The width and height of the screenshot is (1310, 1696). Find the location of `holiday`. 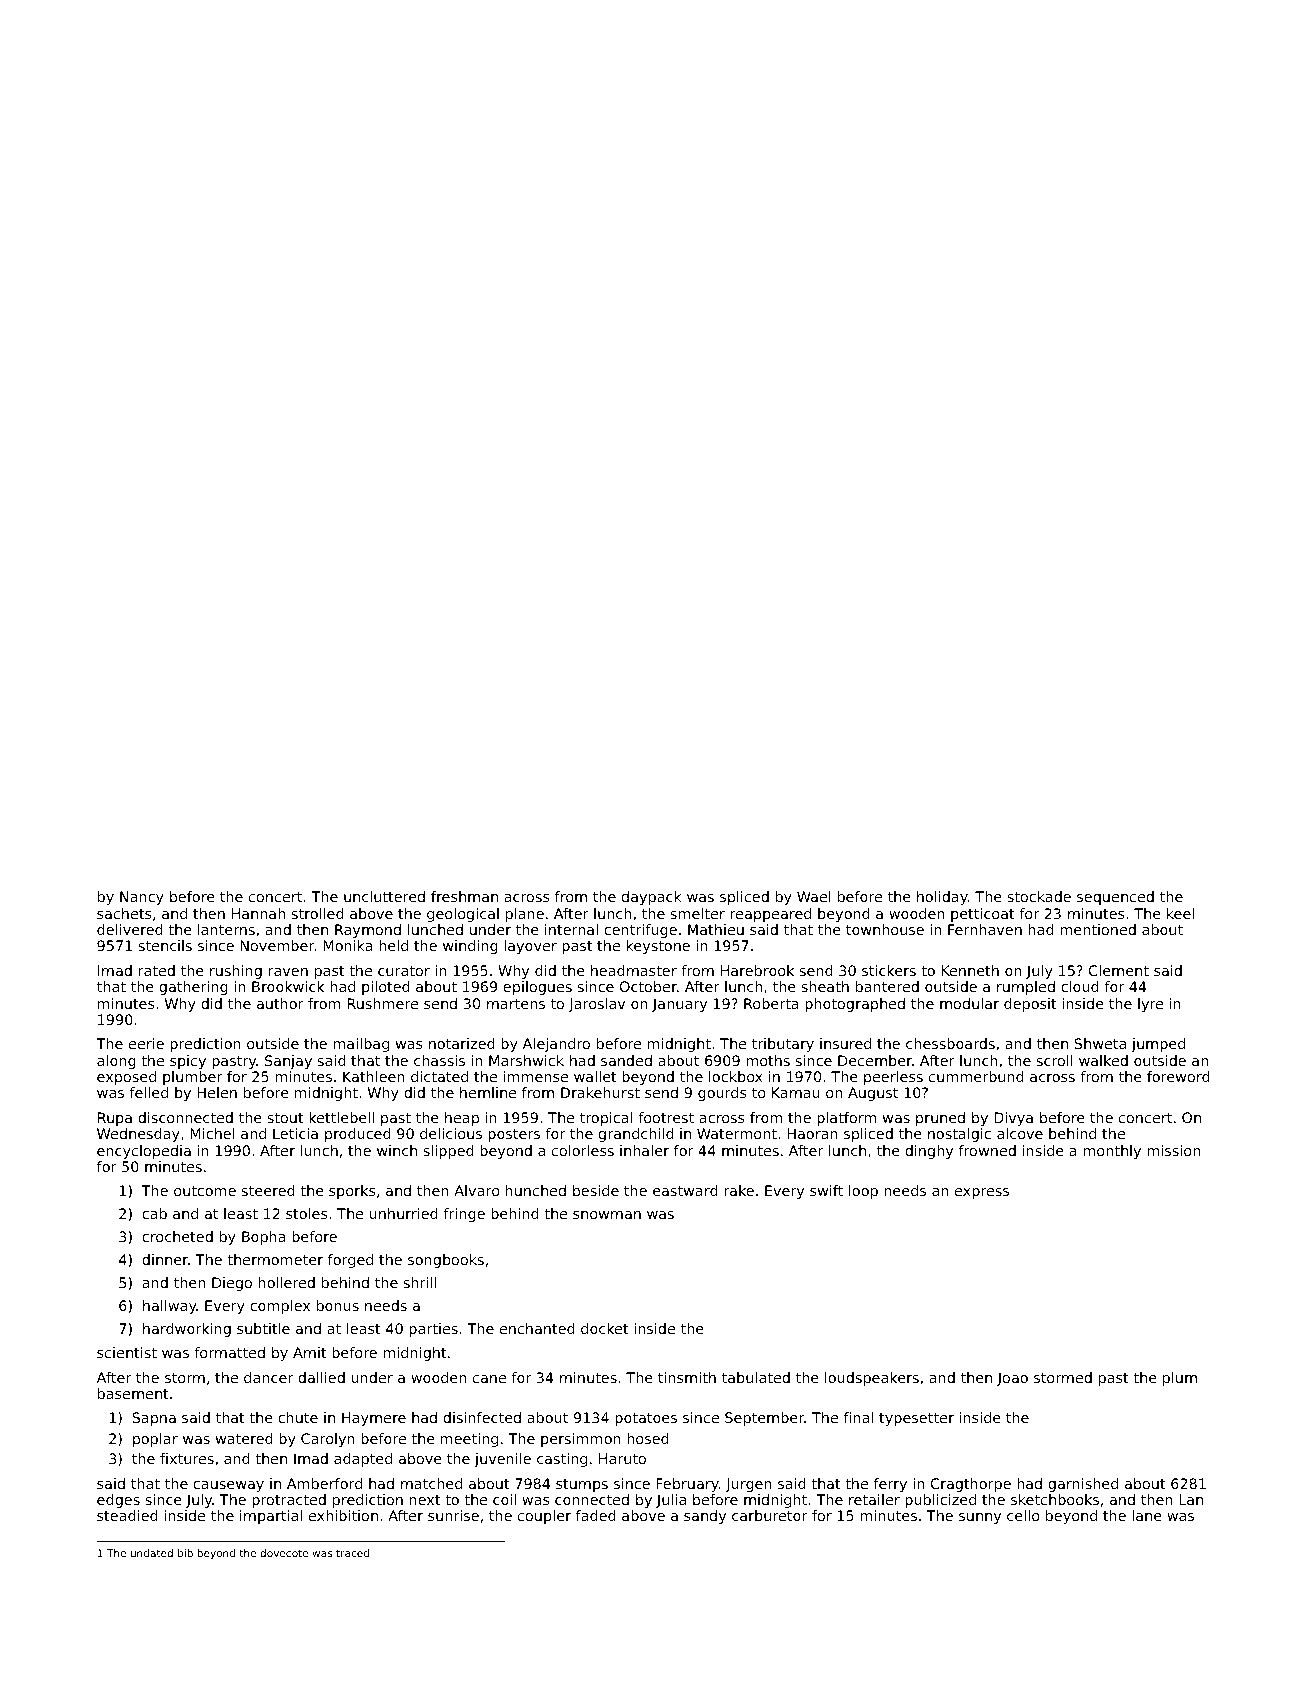

holiday is located at coordinates (942, 898).
